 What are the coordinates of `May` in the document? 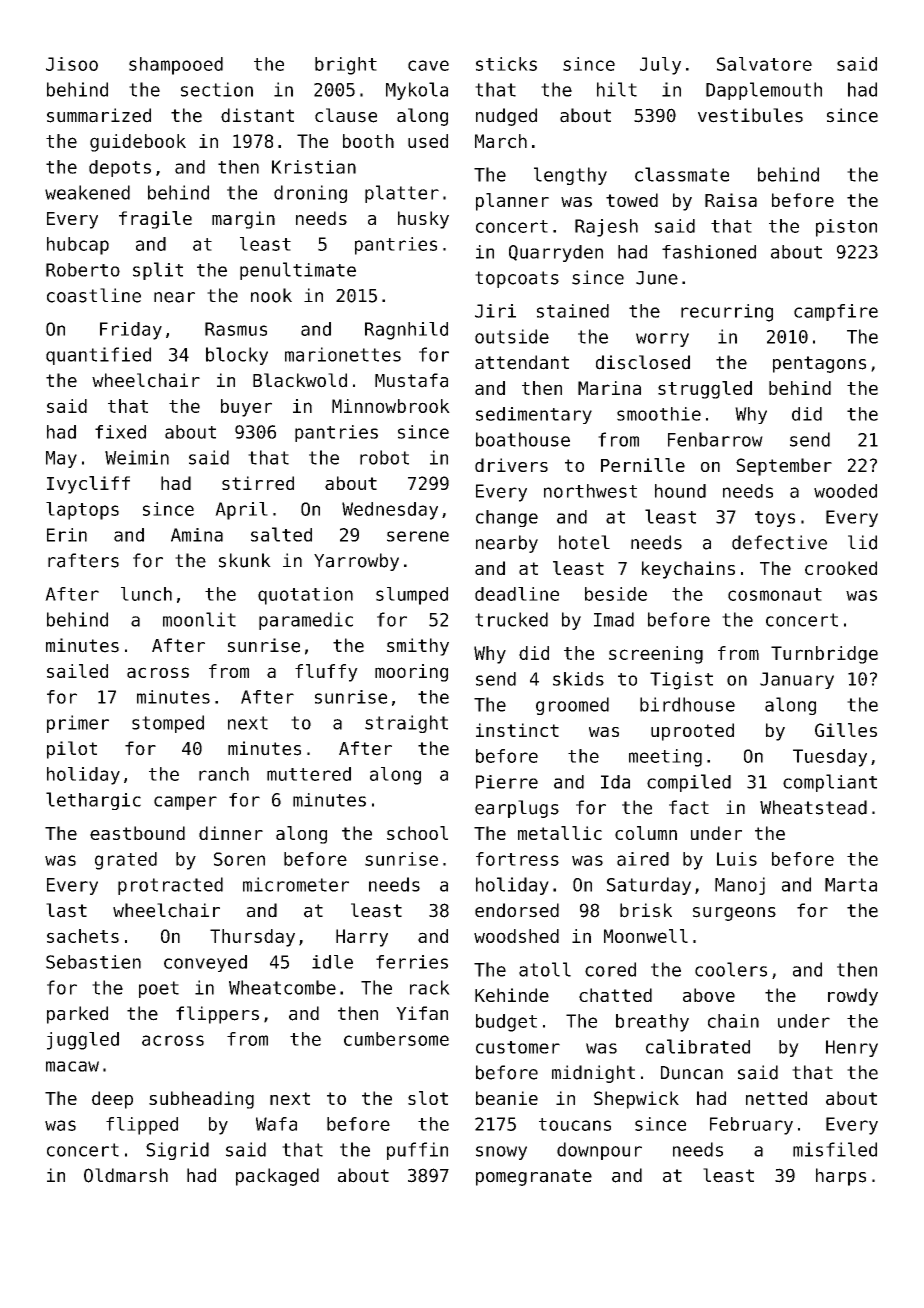 It's located at (61, 459).
